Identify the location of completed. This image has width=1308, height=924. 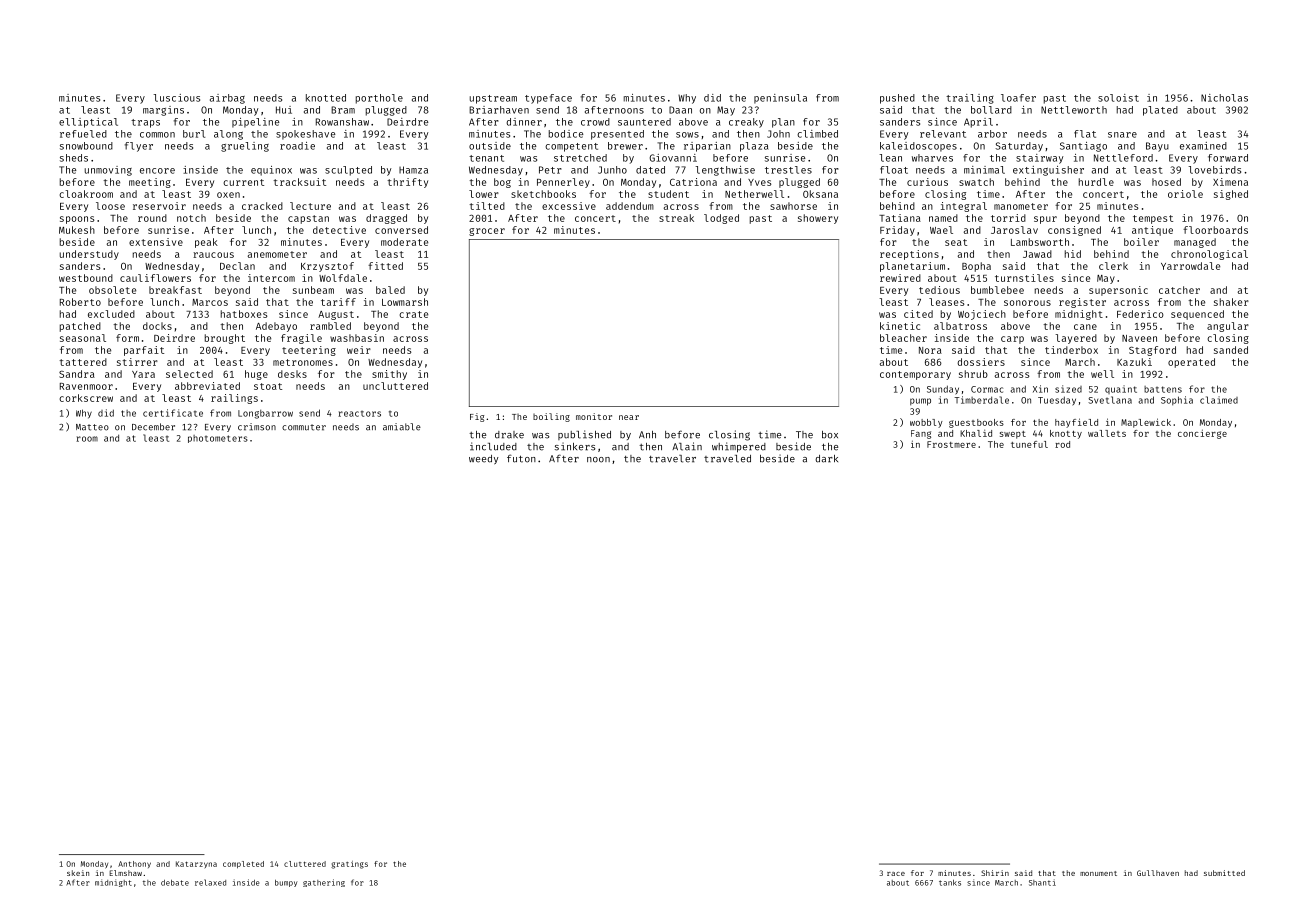
(243, 865).
